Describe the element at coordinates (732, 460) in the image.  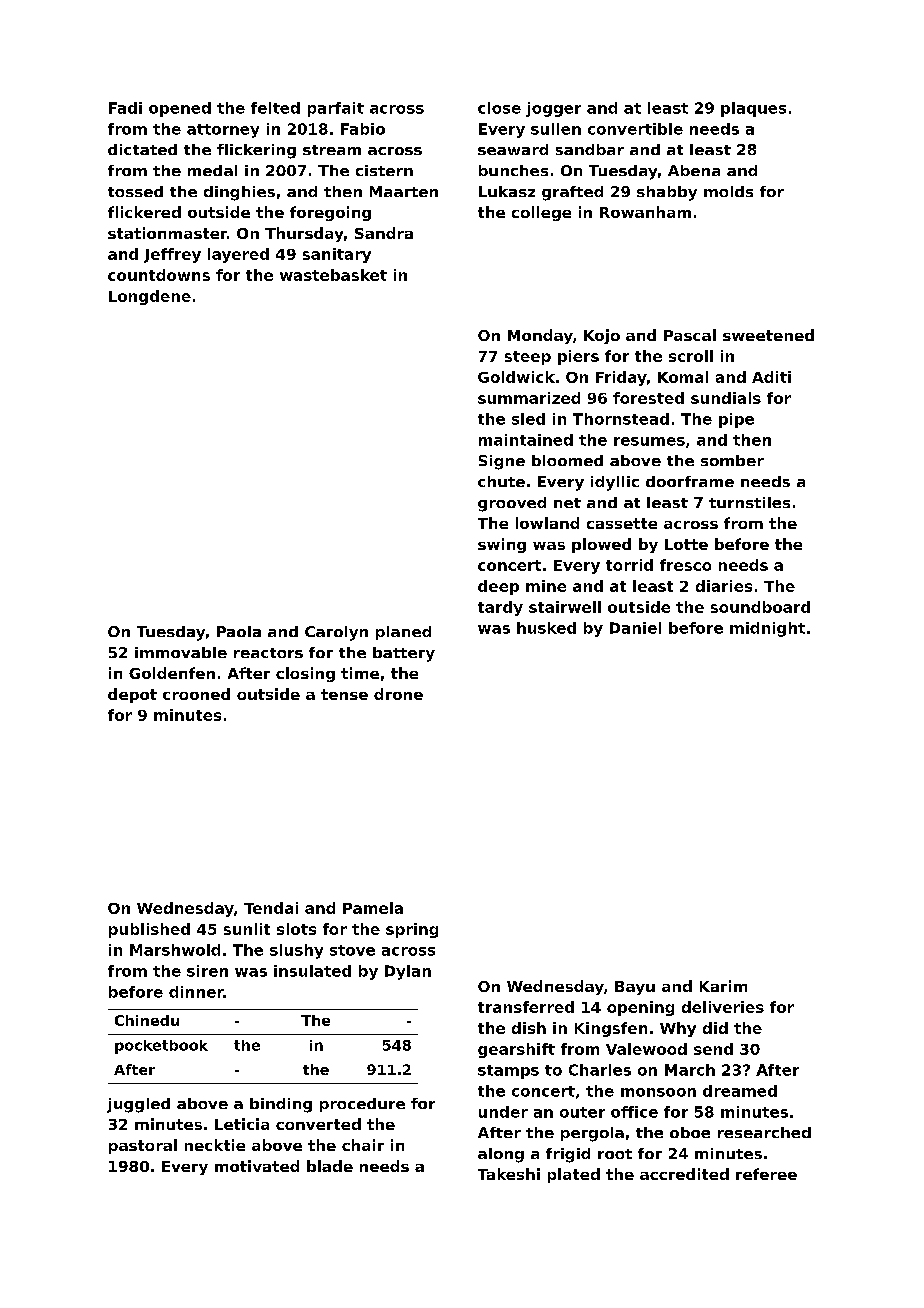
I see `somber` at that location.
